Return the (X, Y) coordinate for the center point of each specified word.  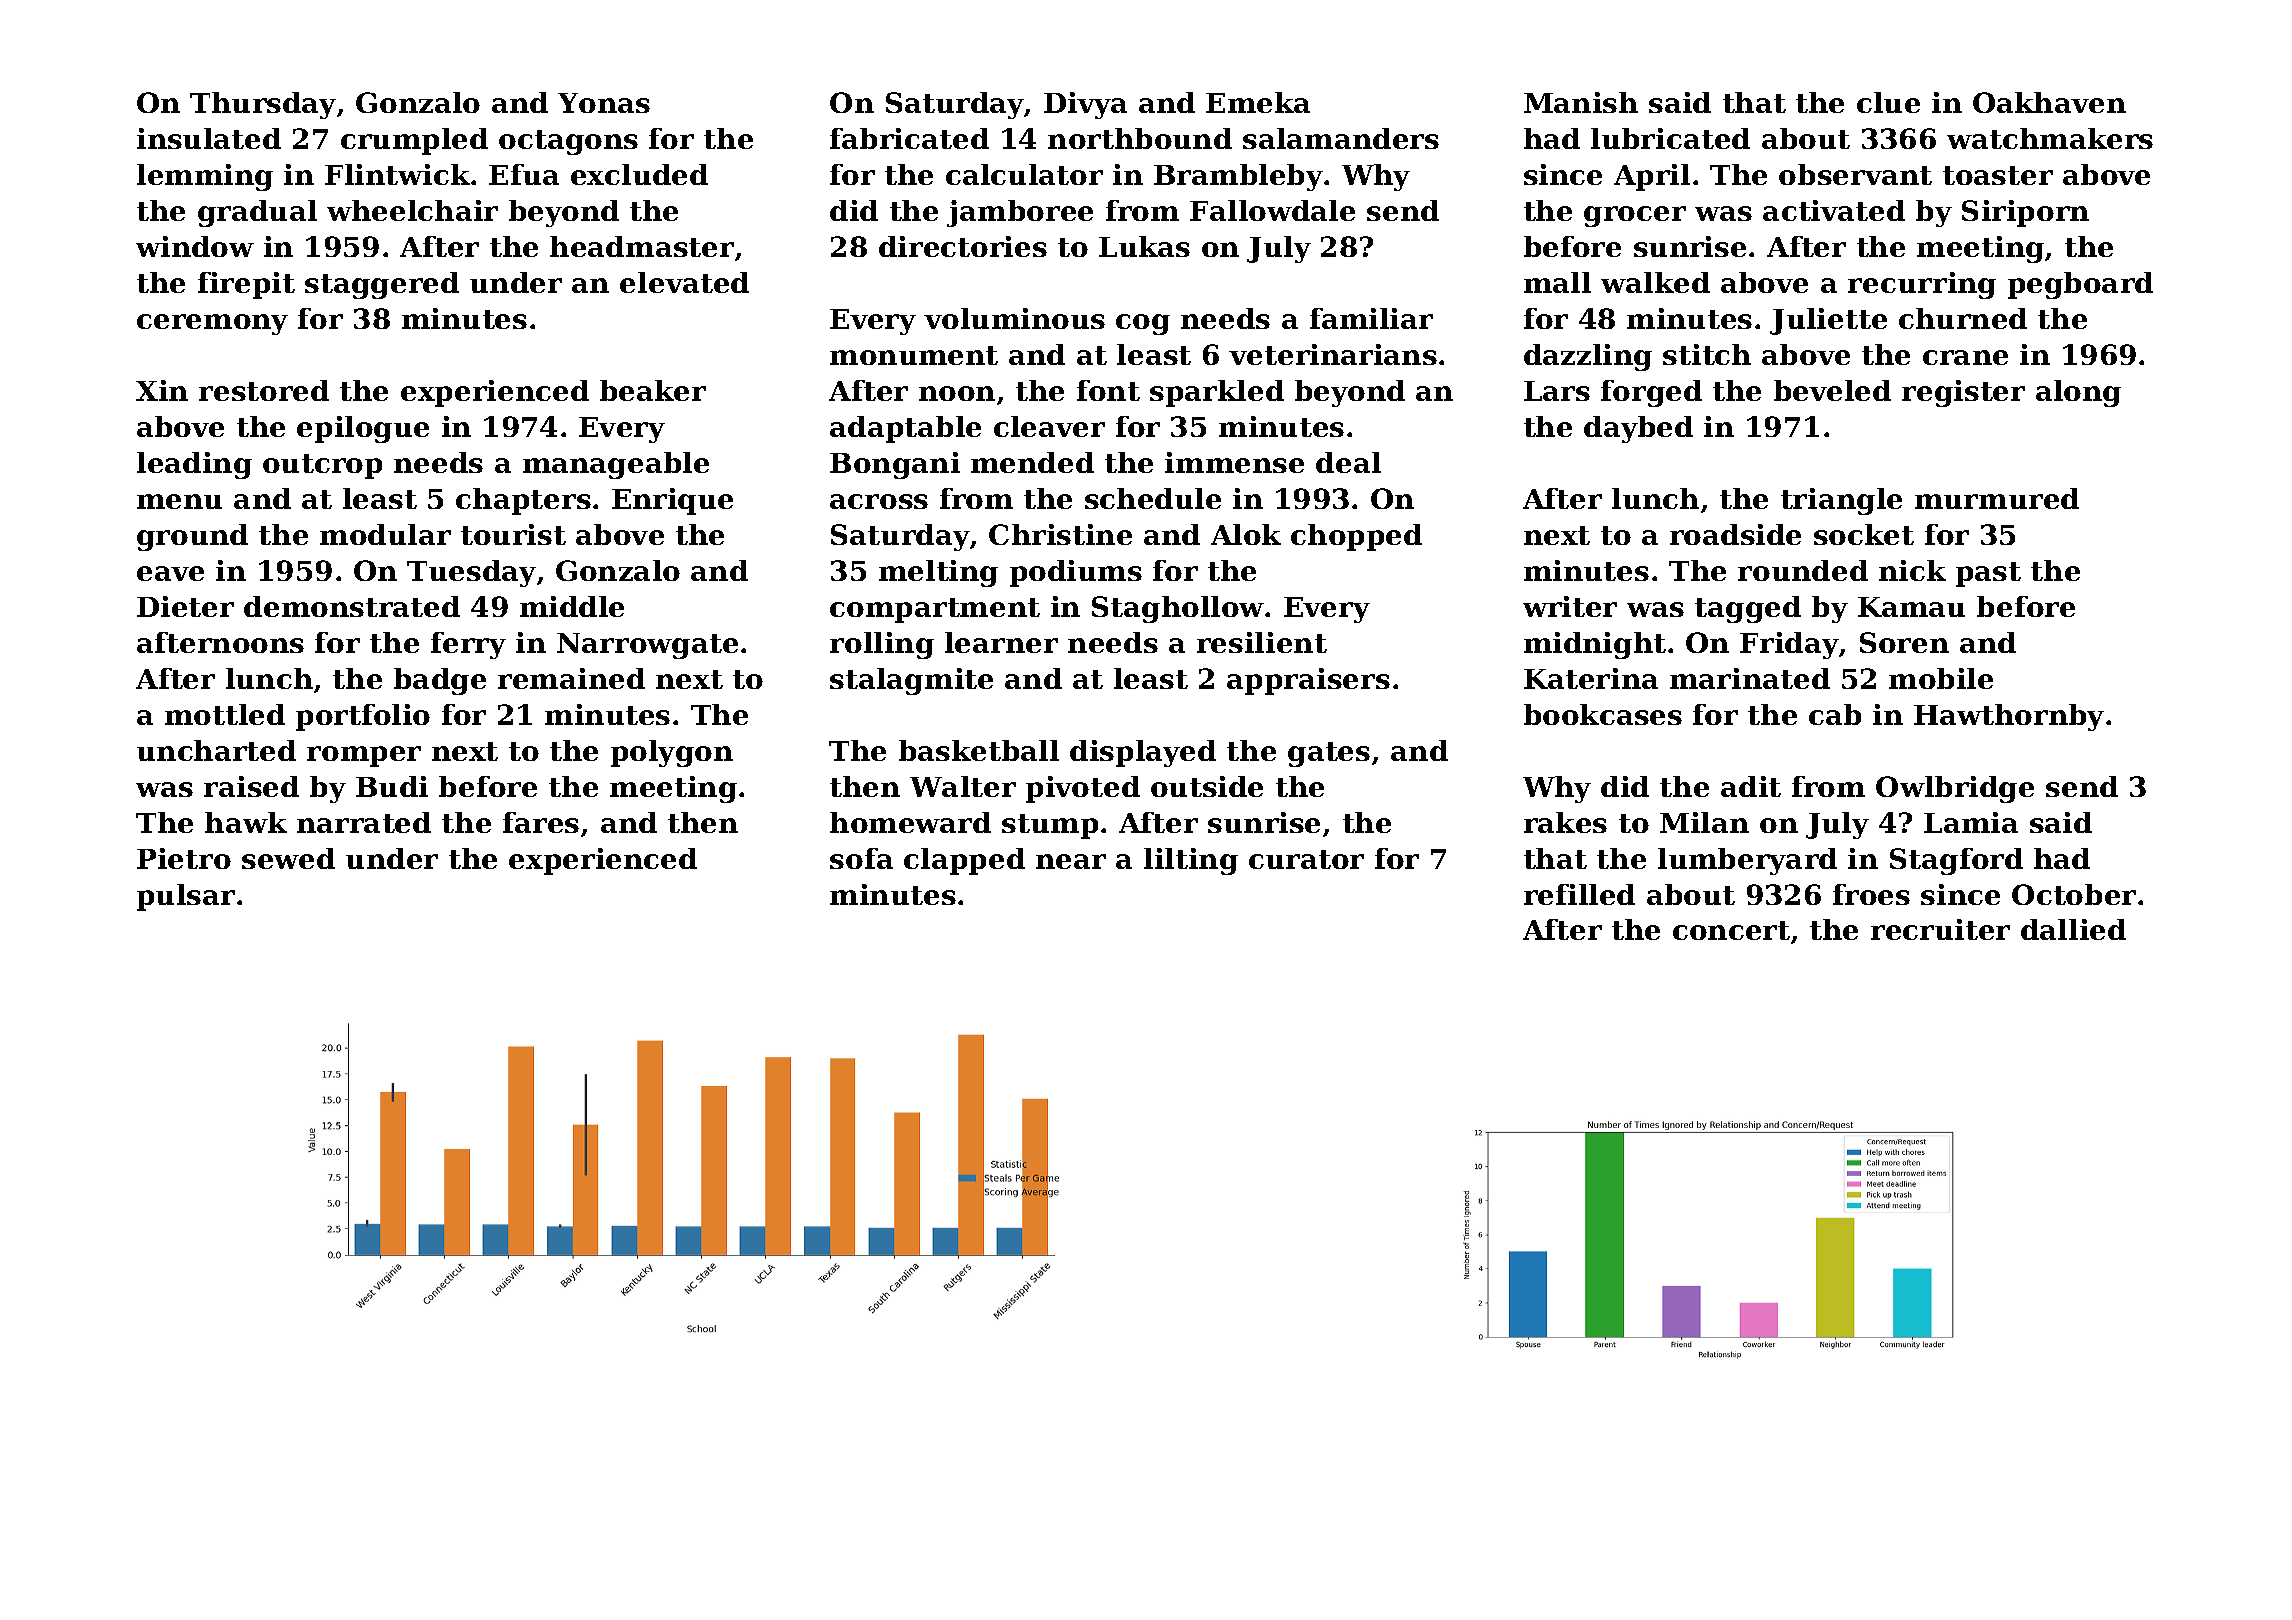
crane (1965, 357)
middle (572, 606)
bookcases (1603, 714)
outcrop (322, 466)
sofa (861, 858)
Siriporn (2025, 213)
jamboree (1020, 213)
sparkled (1217, 393)
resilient (1262, 642)
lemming (205, 177)
